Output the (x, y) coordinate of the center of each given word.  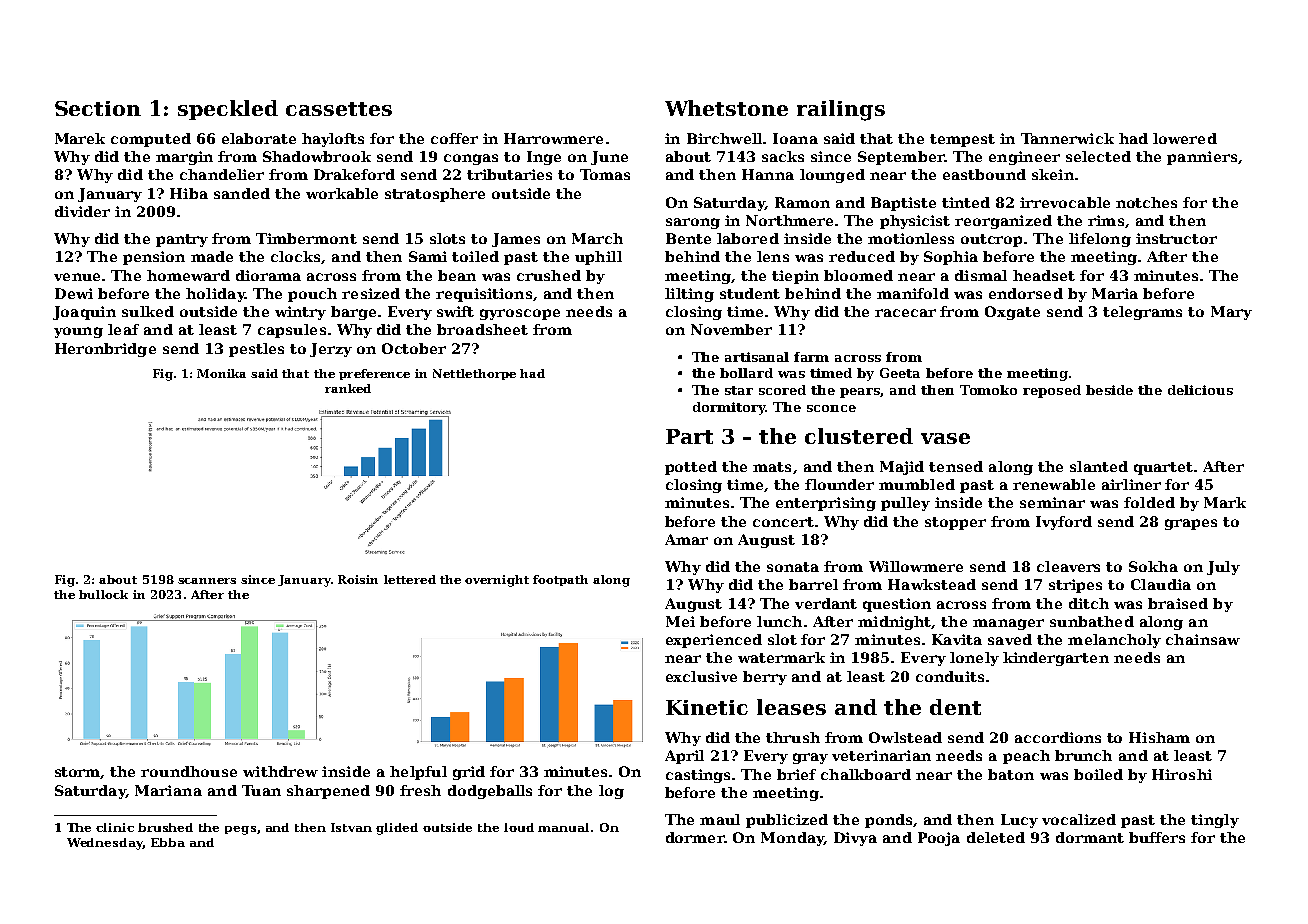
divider (82, 211)
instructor (1176, 238)
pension (154, 258)
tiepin (795, 277)
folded (1149, 502)
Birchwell (724, 138)
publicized (787, 821)
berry (765, 678)
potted (691, 468)
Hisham (1159, 737)
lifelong (1100, 240)
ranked (348, 388)
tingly (1215, 821)
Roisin (358, 579)
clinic (115, 827)
